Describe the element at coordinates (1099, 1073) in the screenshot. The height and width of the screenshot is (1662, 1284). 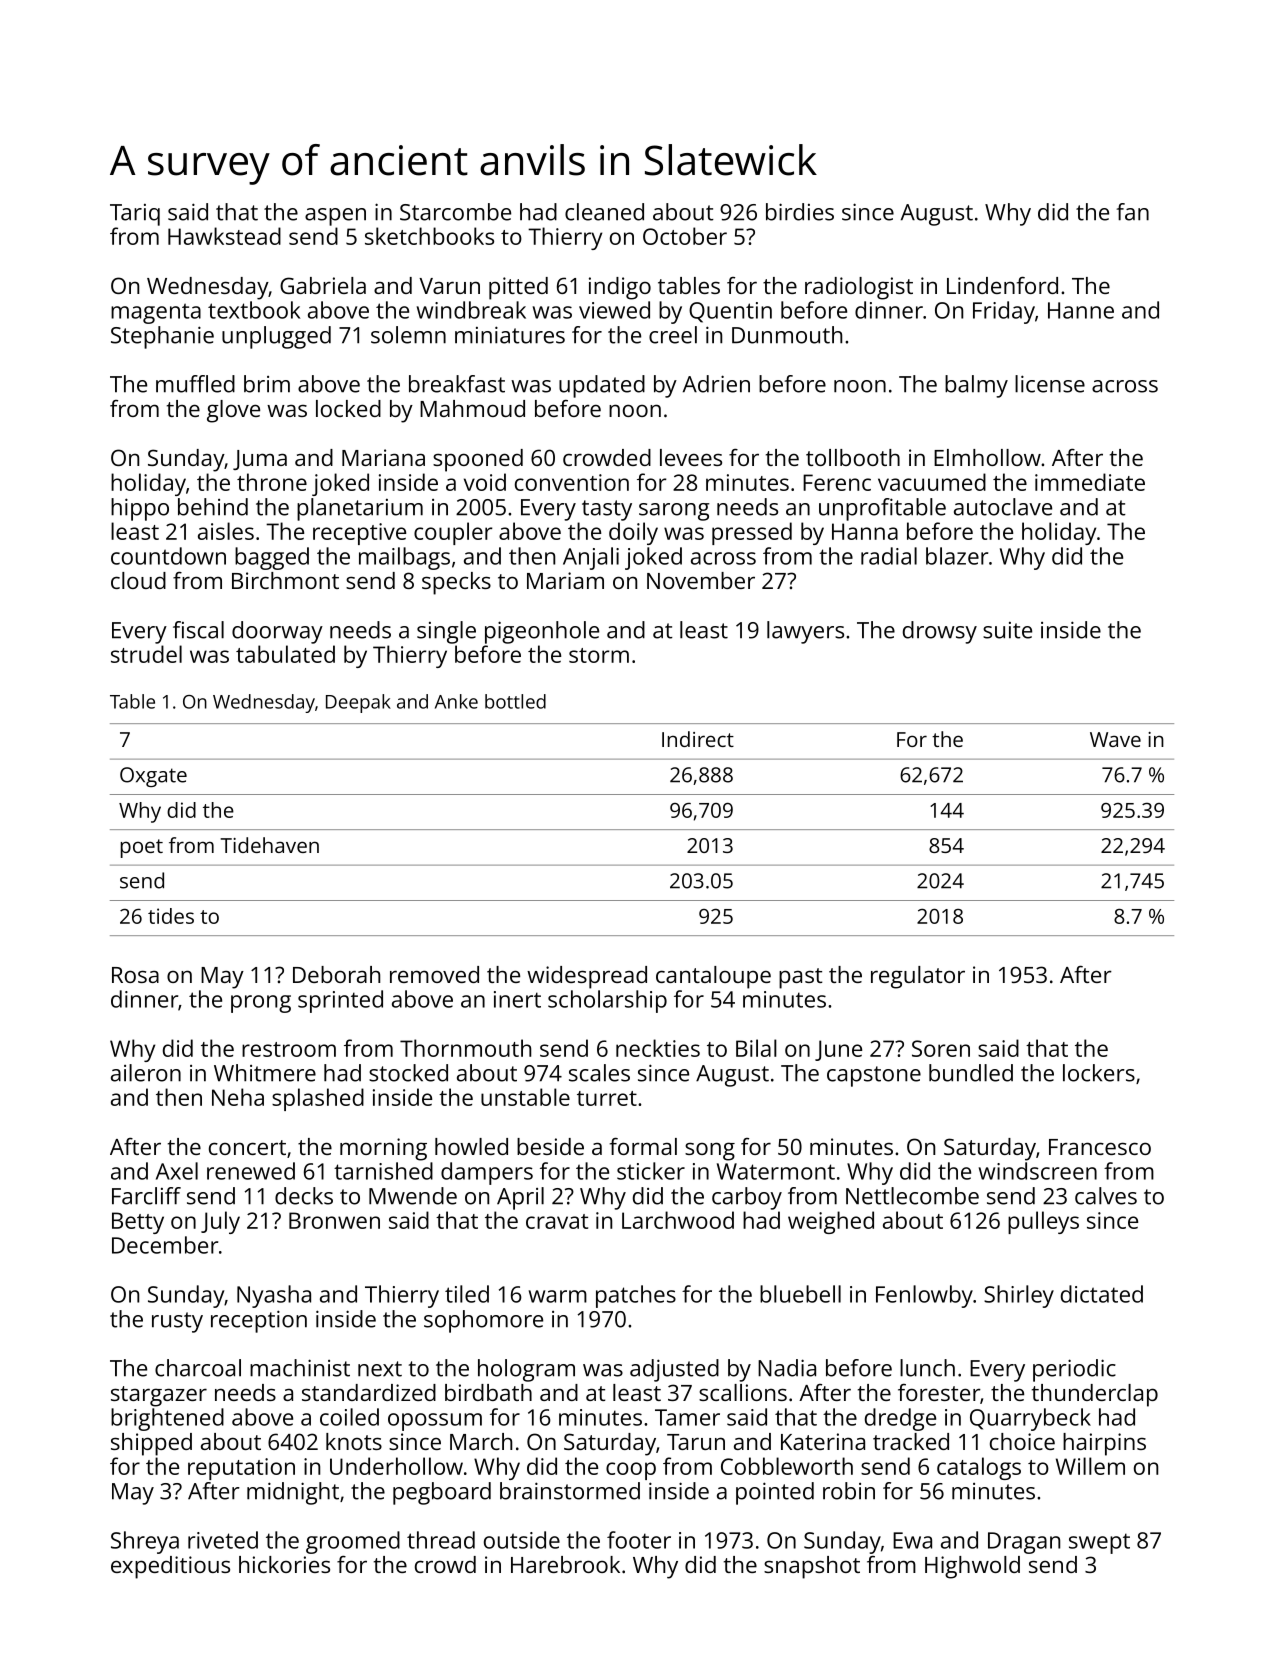
I see `lockers` at that location.
